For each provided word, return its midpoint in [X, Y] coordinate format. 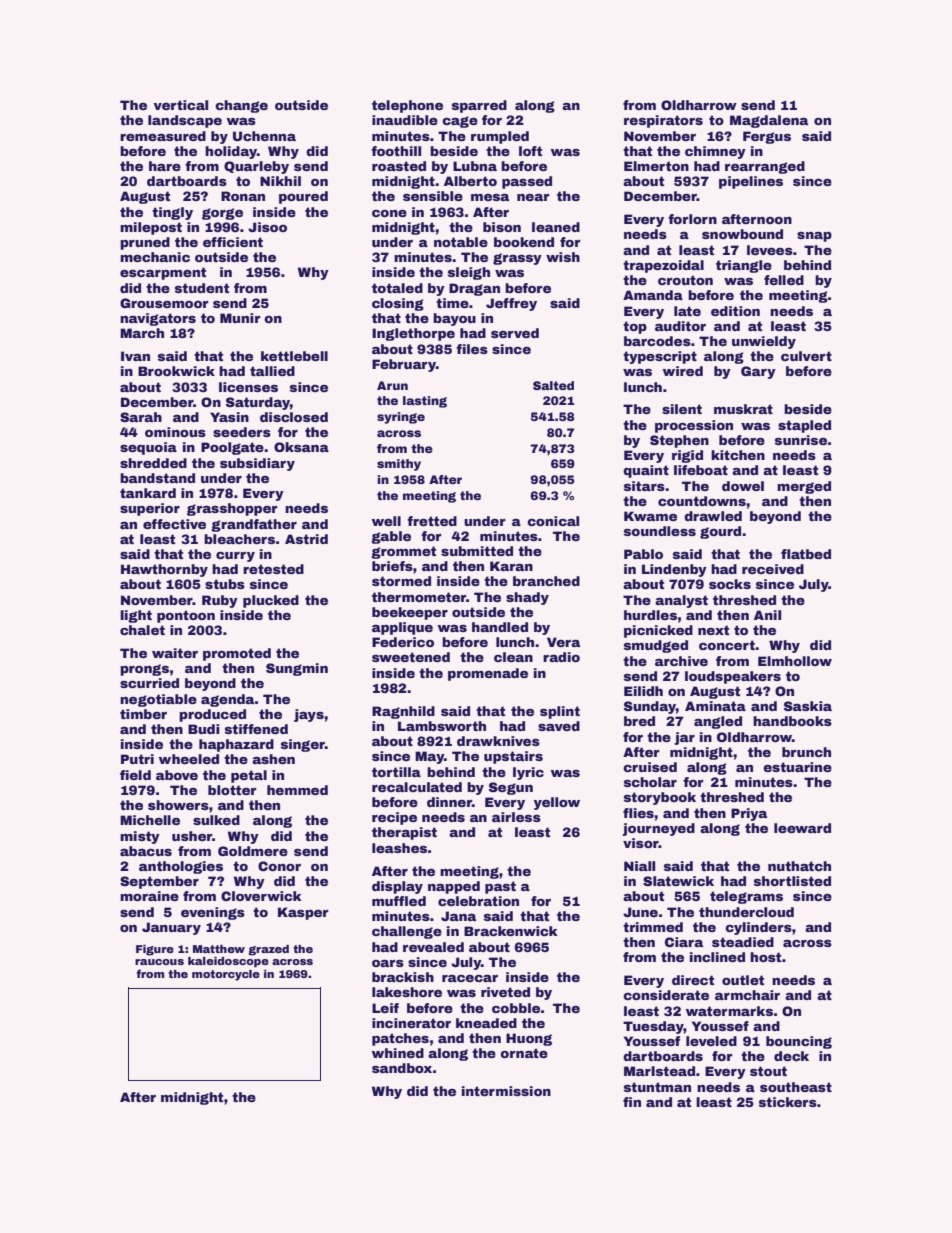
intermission [506, 1091]
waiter [175, 653]
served [515, 333]
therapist [404, 833]
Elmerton [656, 166]
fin [632, 1102]
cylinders [758, 928]
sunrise [801, 440]
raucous [159, 962]
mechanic [155, 257]
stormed [401, 581]
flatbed [806, 554]
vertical [181, 105]
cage [460, 122]
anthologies [181, 867]
